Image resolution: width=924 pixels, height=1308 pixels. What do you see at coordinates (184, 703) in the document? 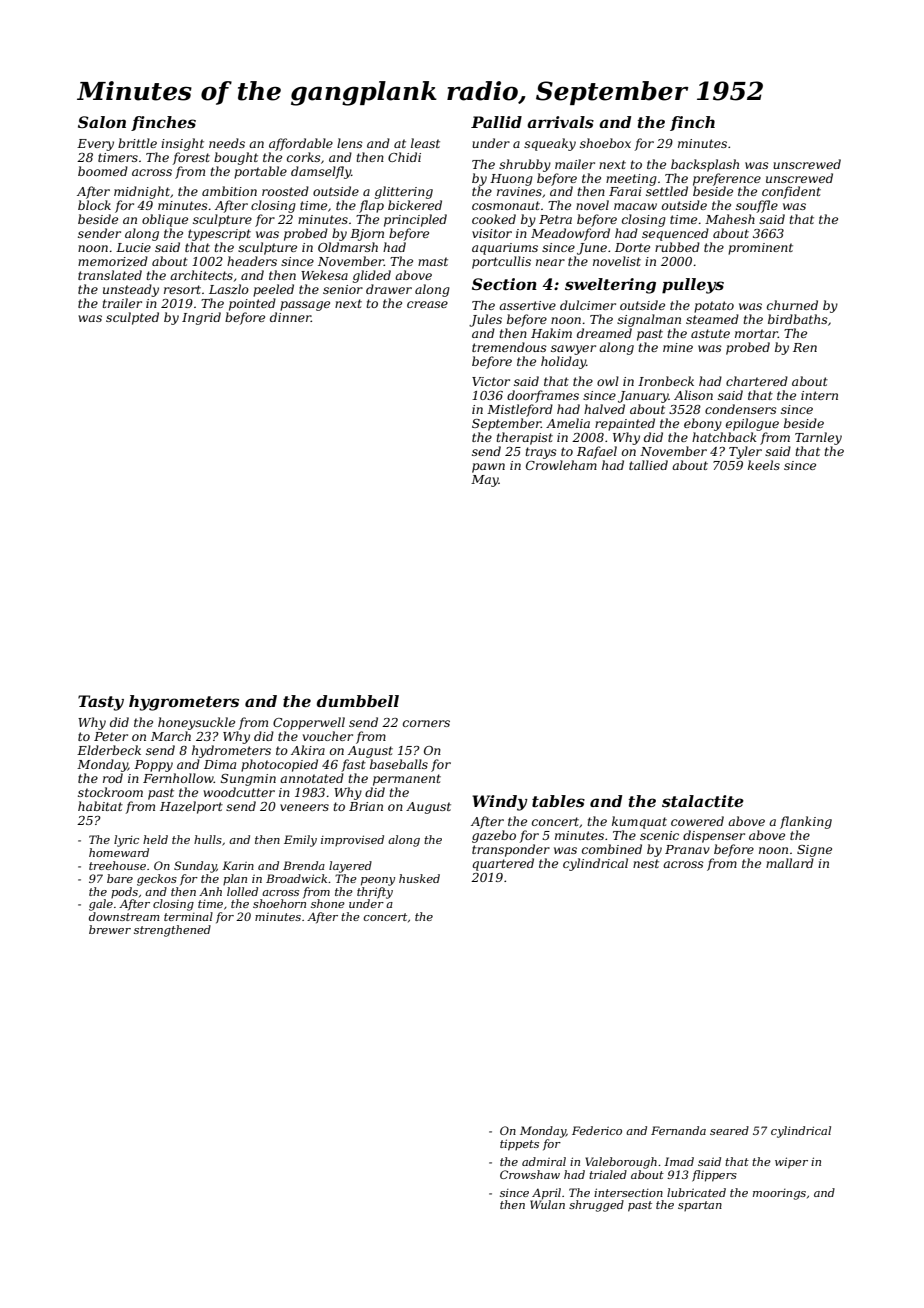
I see `hygrometers` at bounding box center [184, 703].
